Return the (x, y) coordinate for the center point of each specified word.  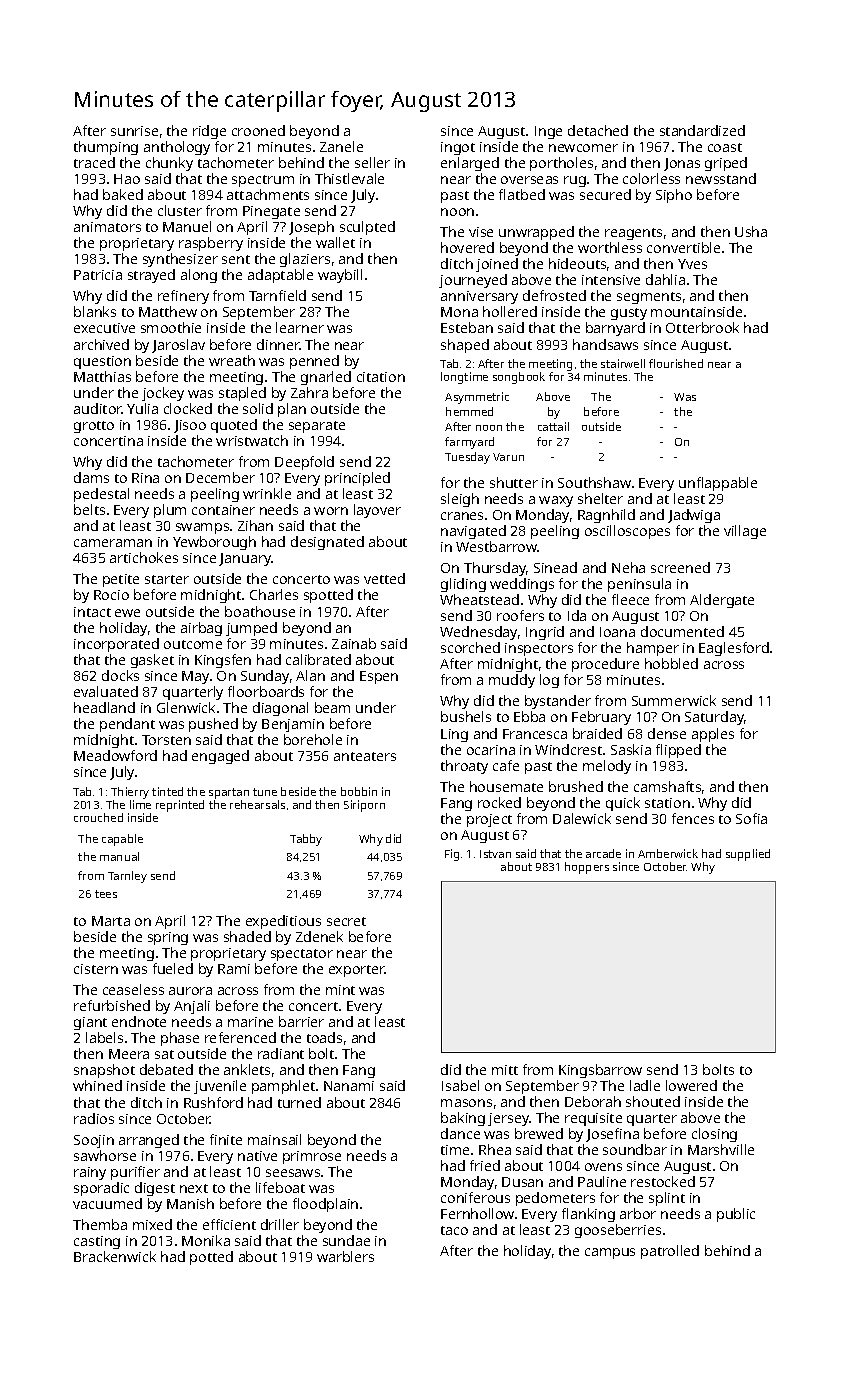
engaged (220, 757)
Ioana (617, 632)
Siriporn (364, 806)
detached (598, 130)
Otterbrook (702, 327)
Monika (206, 1240)
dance (460, 1133)
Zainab (354, 643)
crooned (258, 130)
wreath (232, 360)
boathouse (260, 611)
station (667, 803)
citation (381, 377)
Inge (548, 132)
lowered (691, 1085)
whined (97, 1085)
